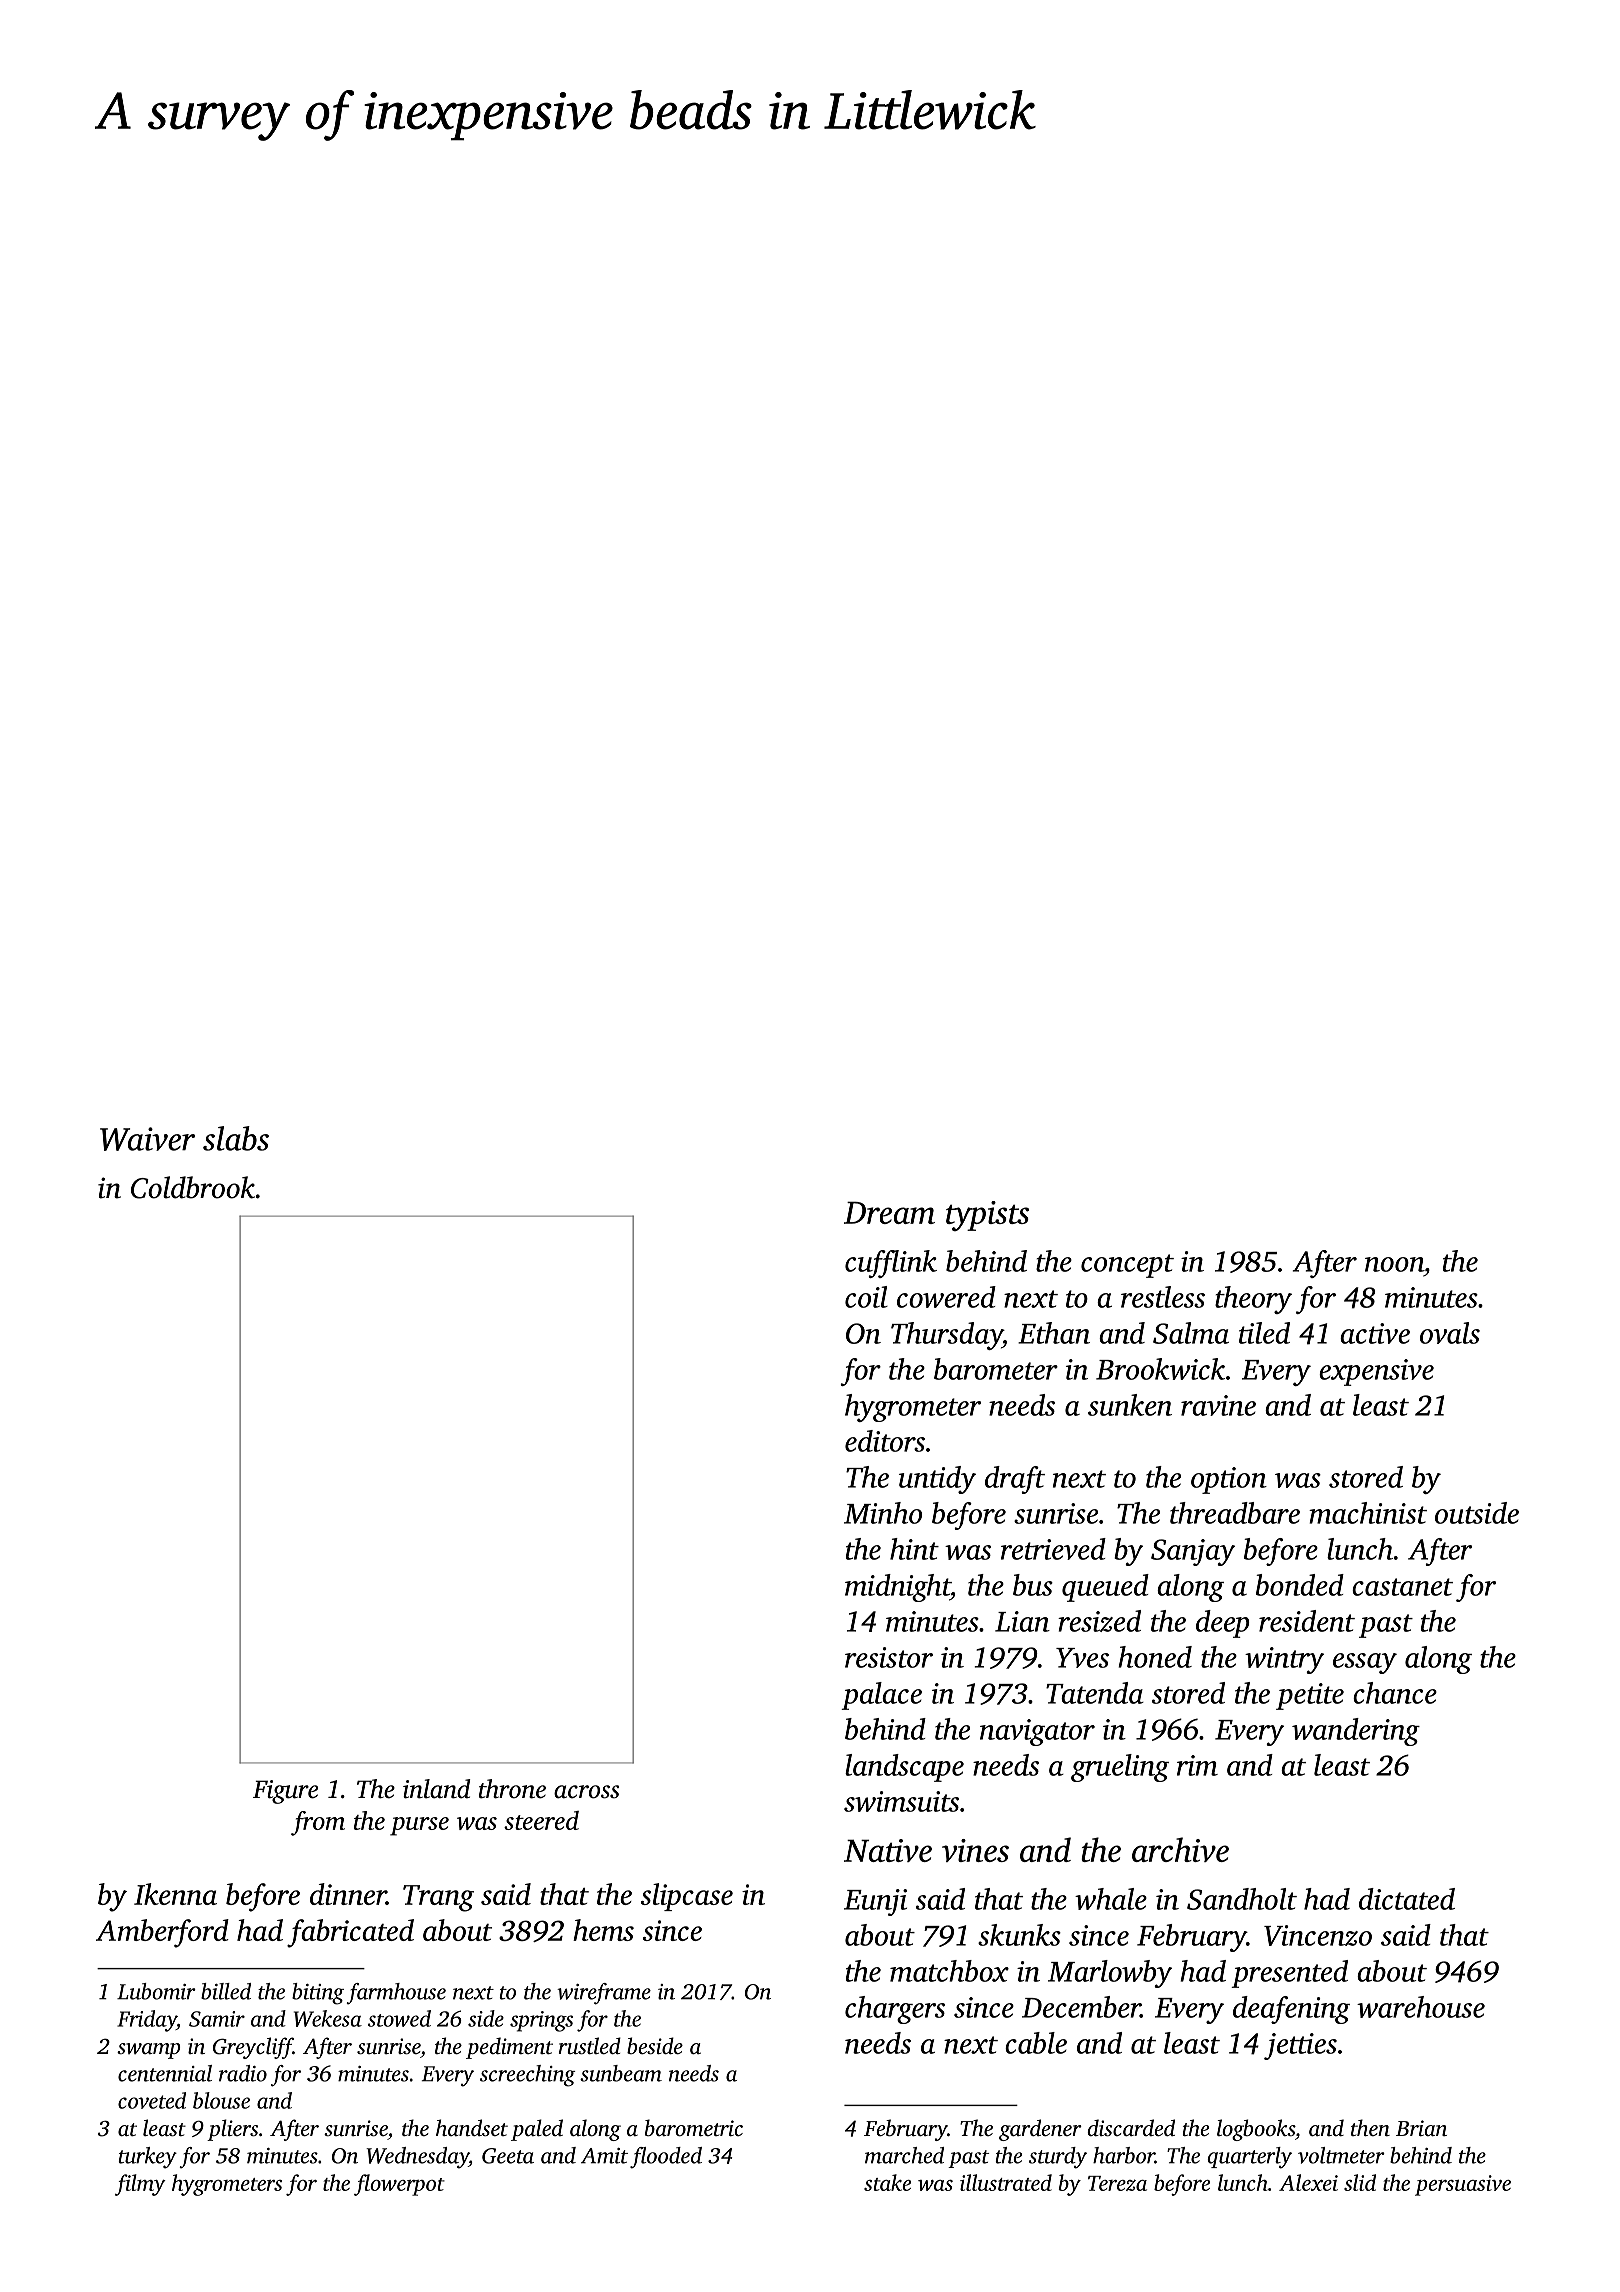 This screenshot has width=1620, height=2292. Describe the element at coordinates (236, 1138) in the screenshot. I see `slabs` at that location.
